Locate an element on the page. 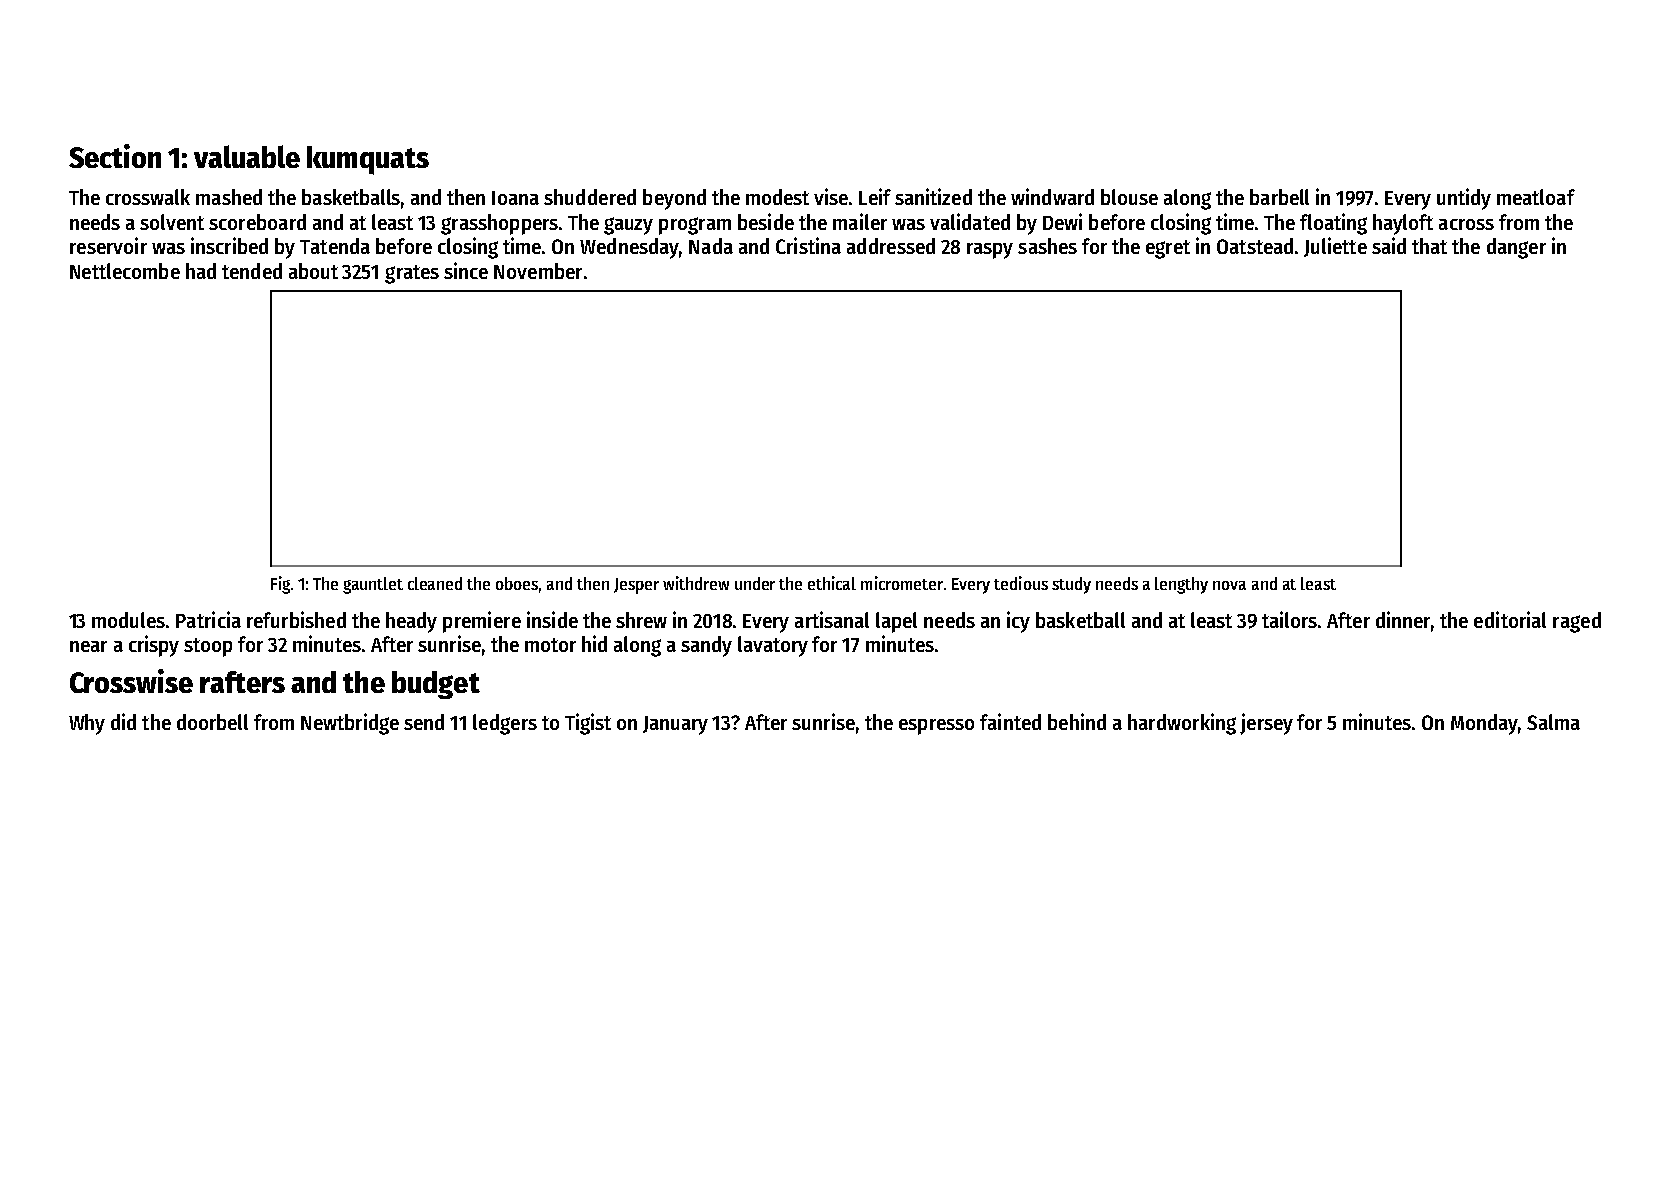  Jesper is located at coordinates (636, 586).
